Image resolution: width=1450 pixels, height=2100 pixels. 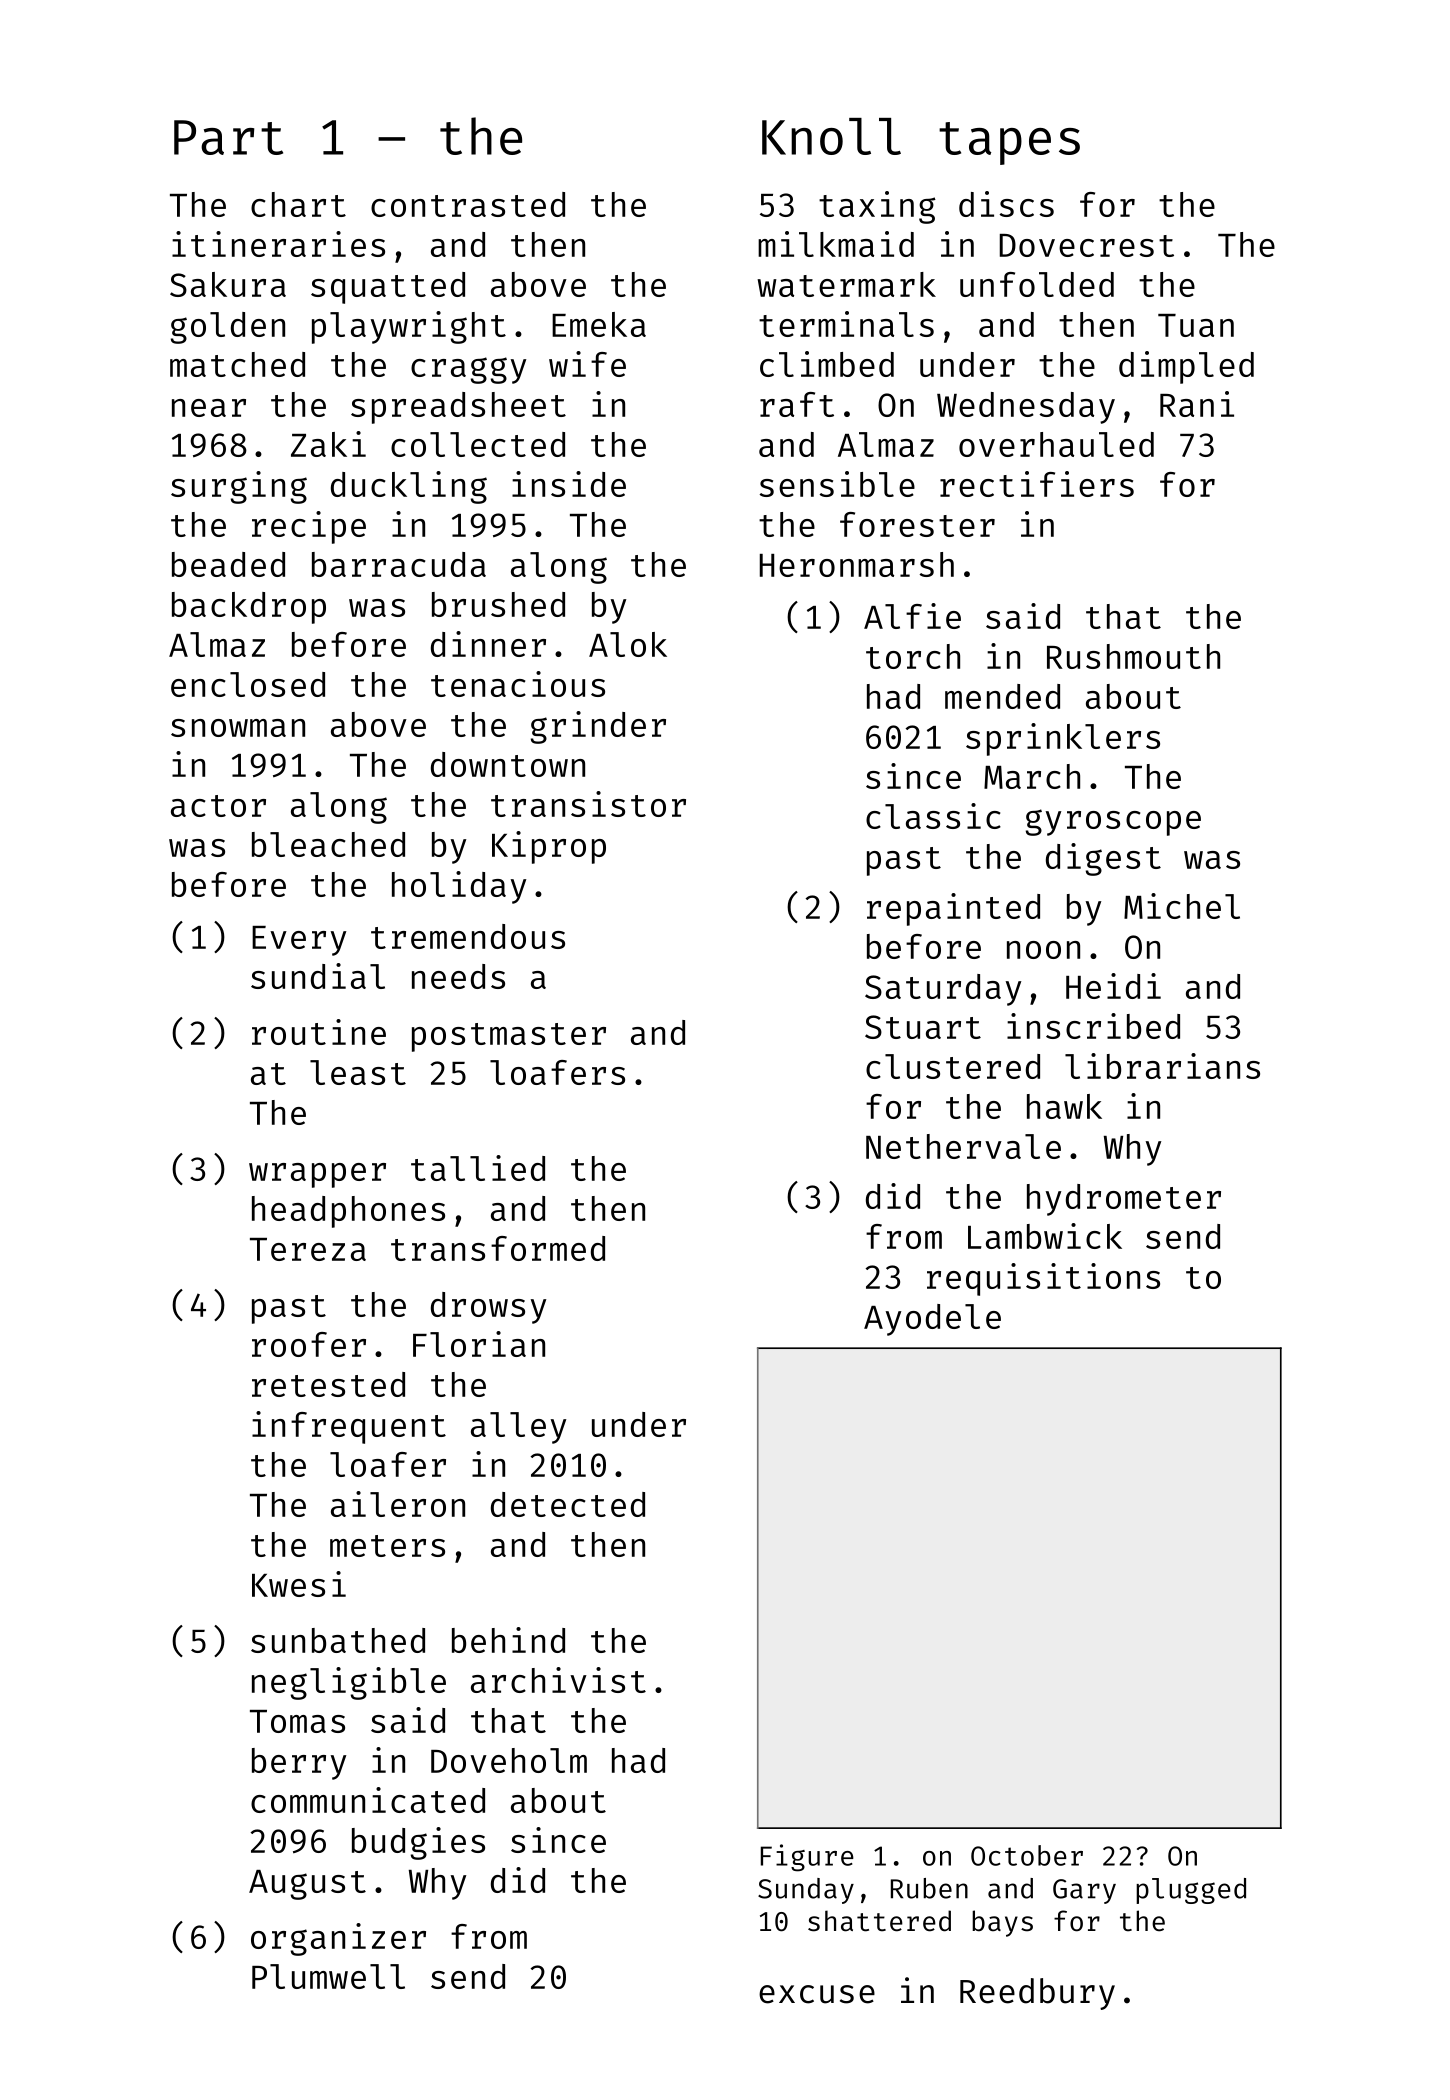 I want to click on archivist, so click(x=558, y=1680).
